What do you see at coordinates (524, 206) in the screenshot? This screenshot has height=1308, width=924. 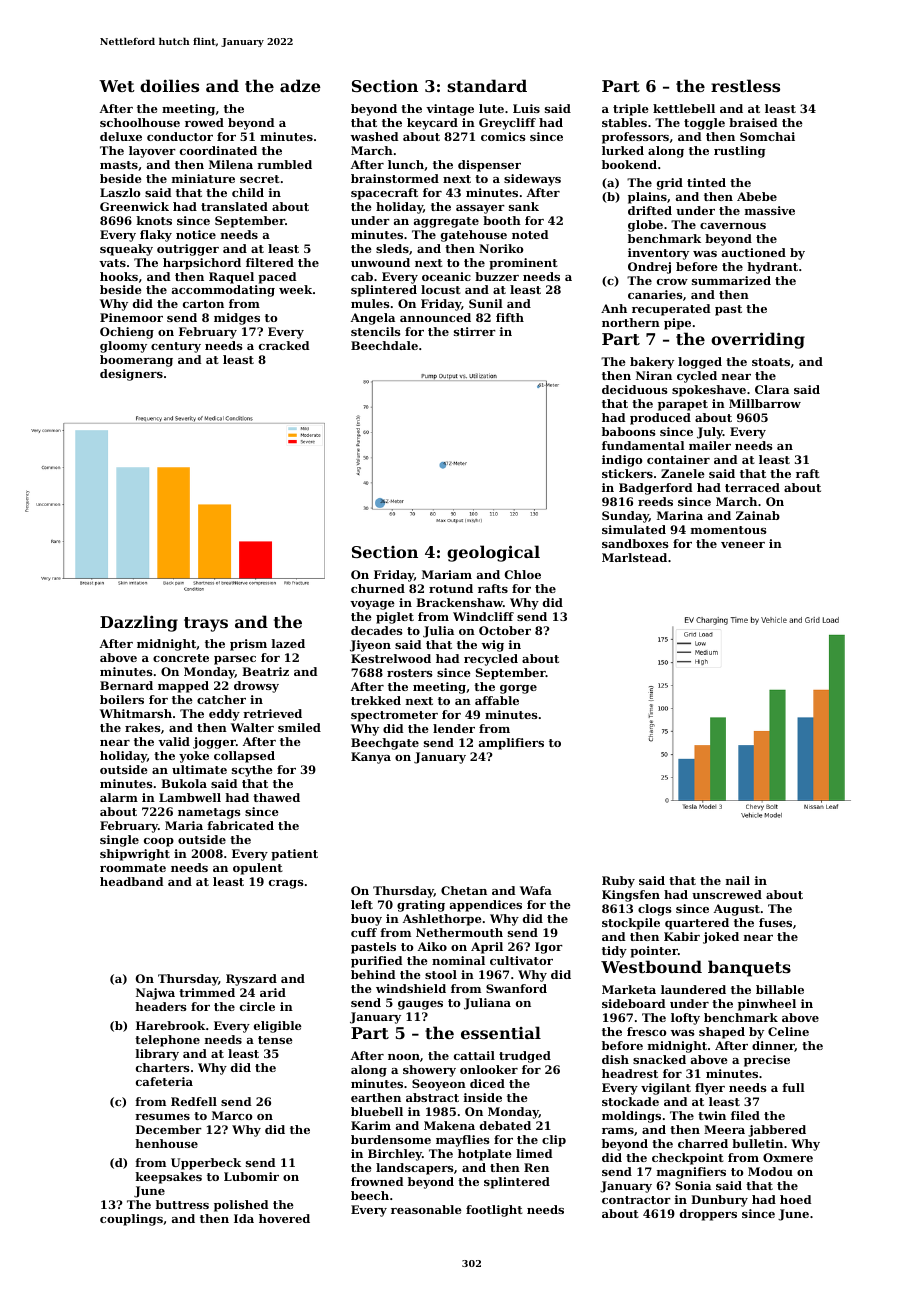 I see `sank` at bounding box center [524, 206].
